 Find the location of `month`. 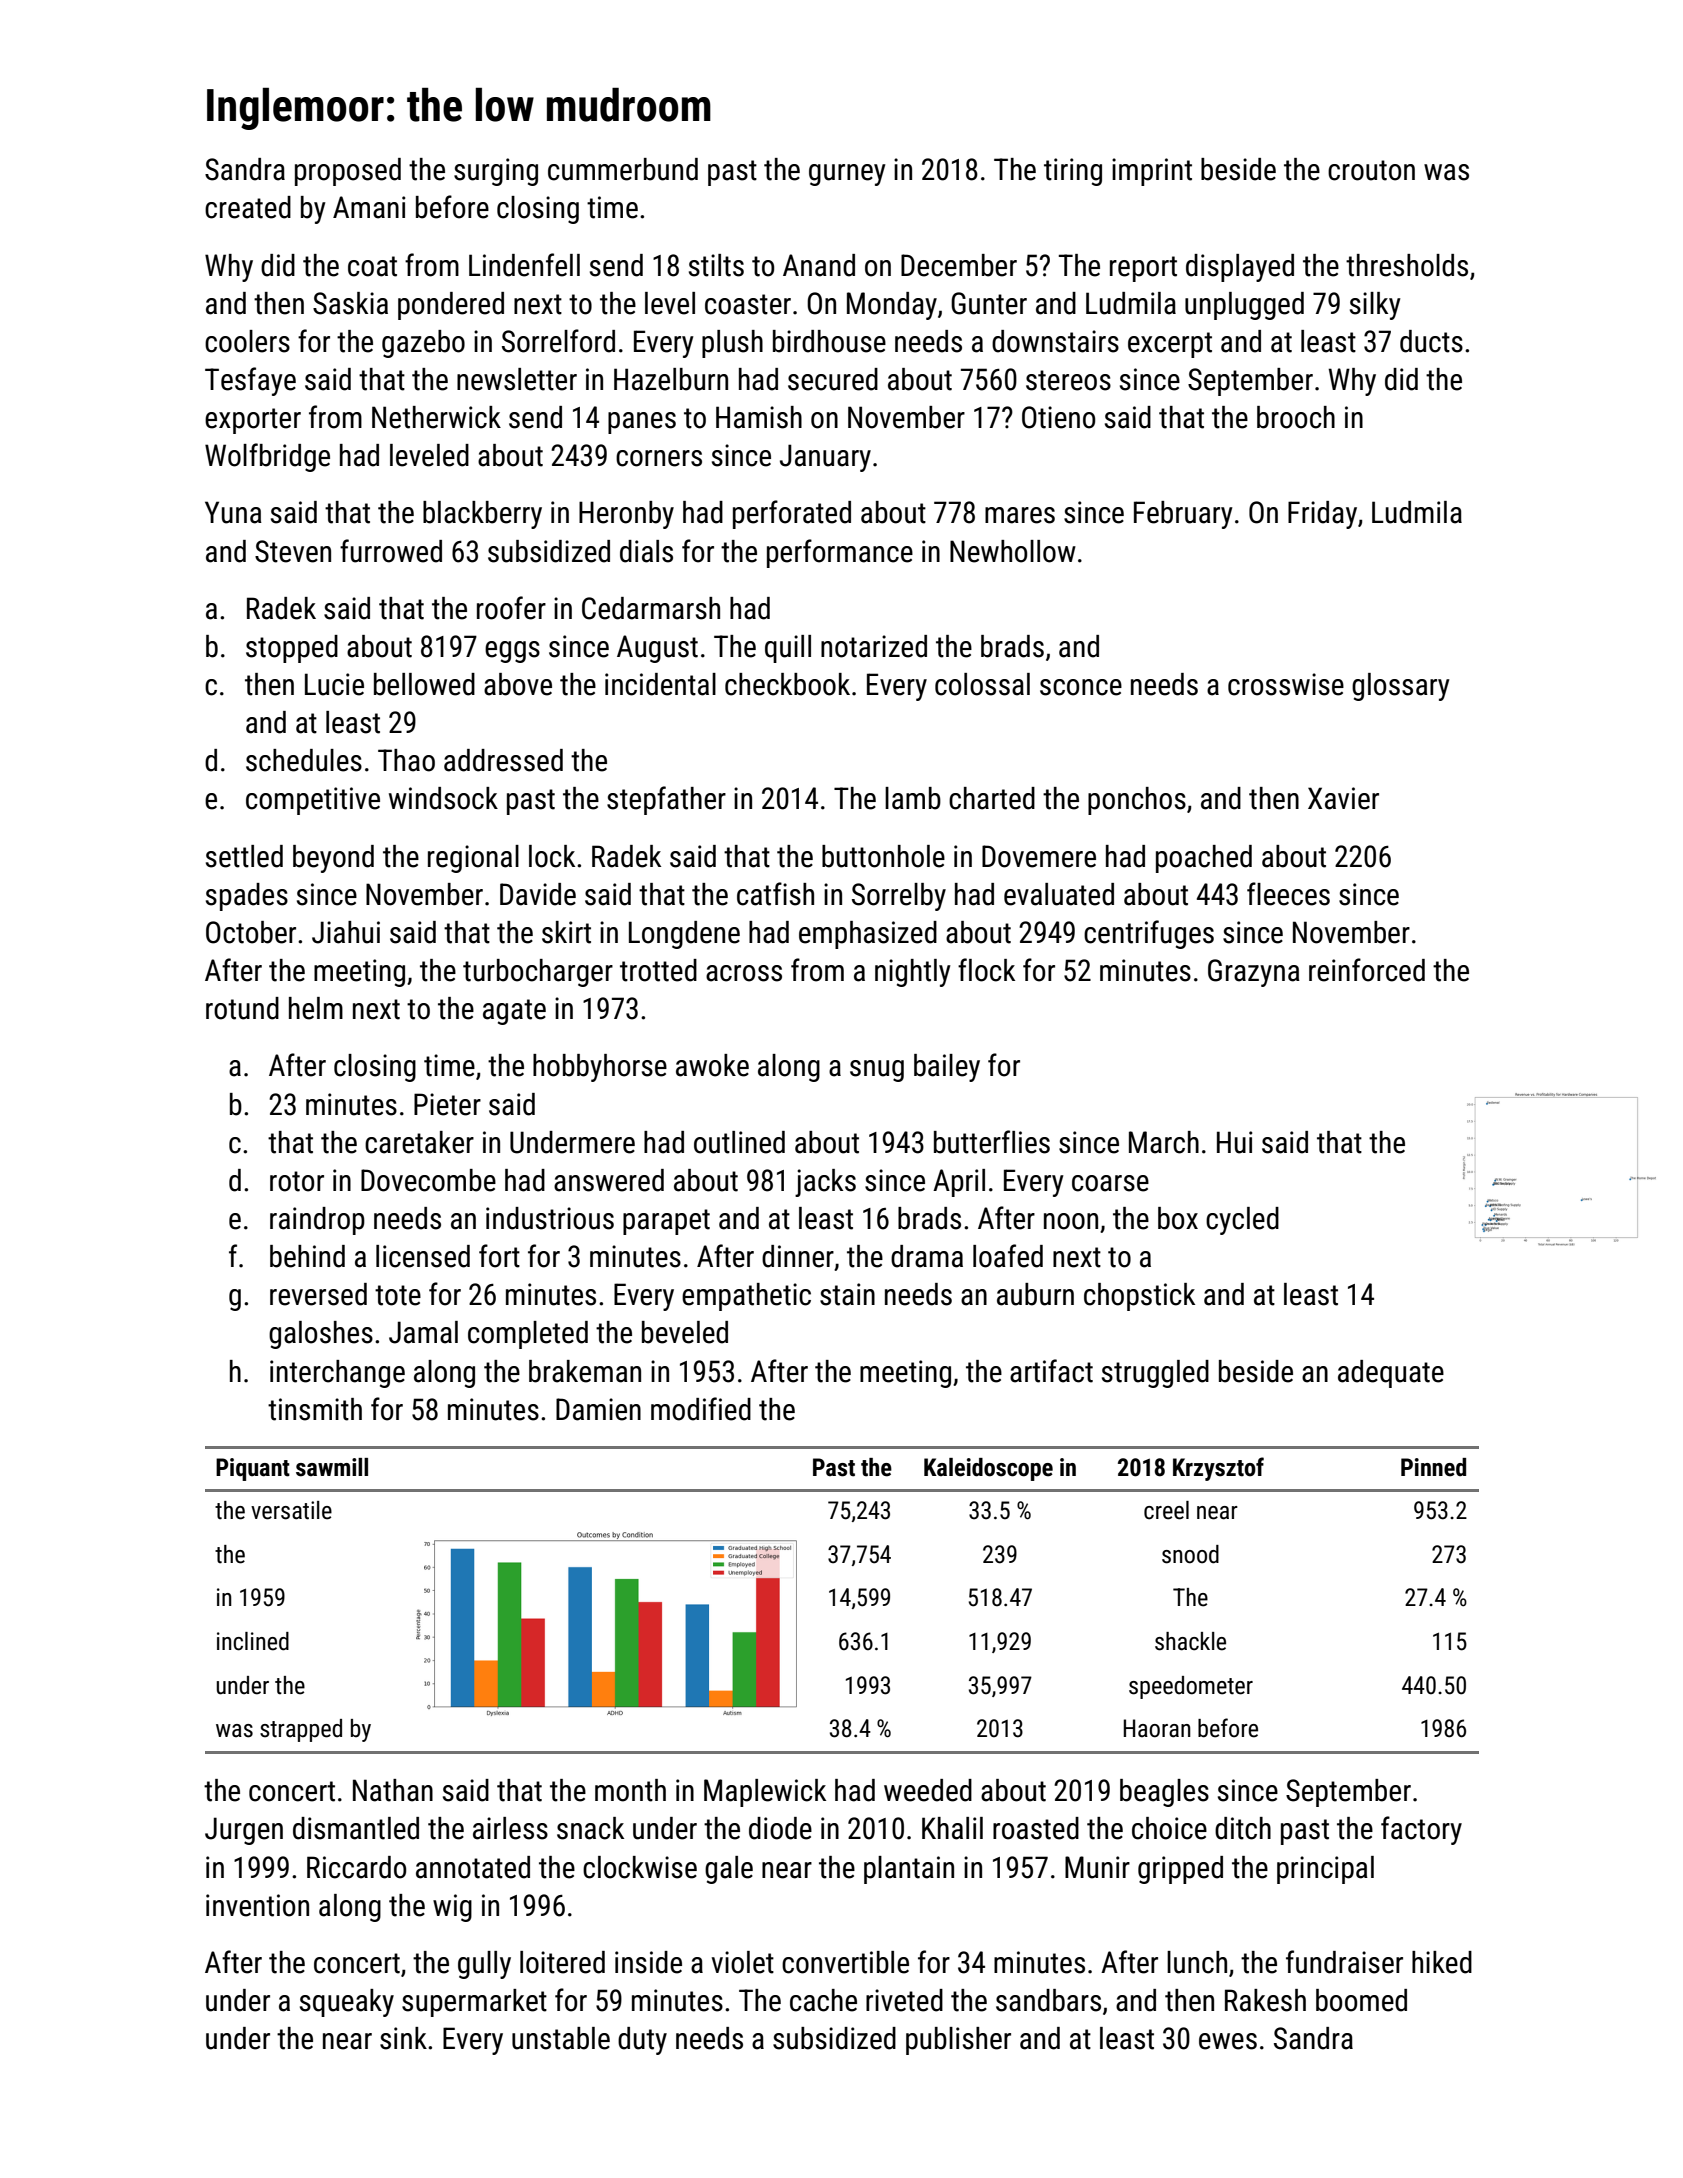

month is located at coordinates (630, 1790).
